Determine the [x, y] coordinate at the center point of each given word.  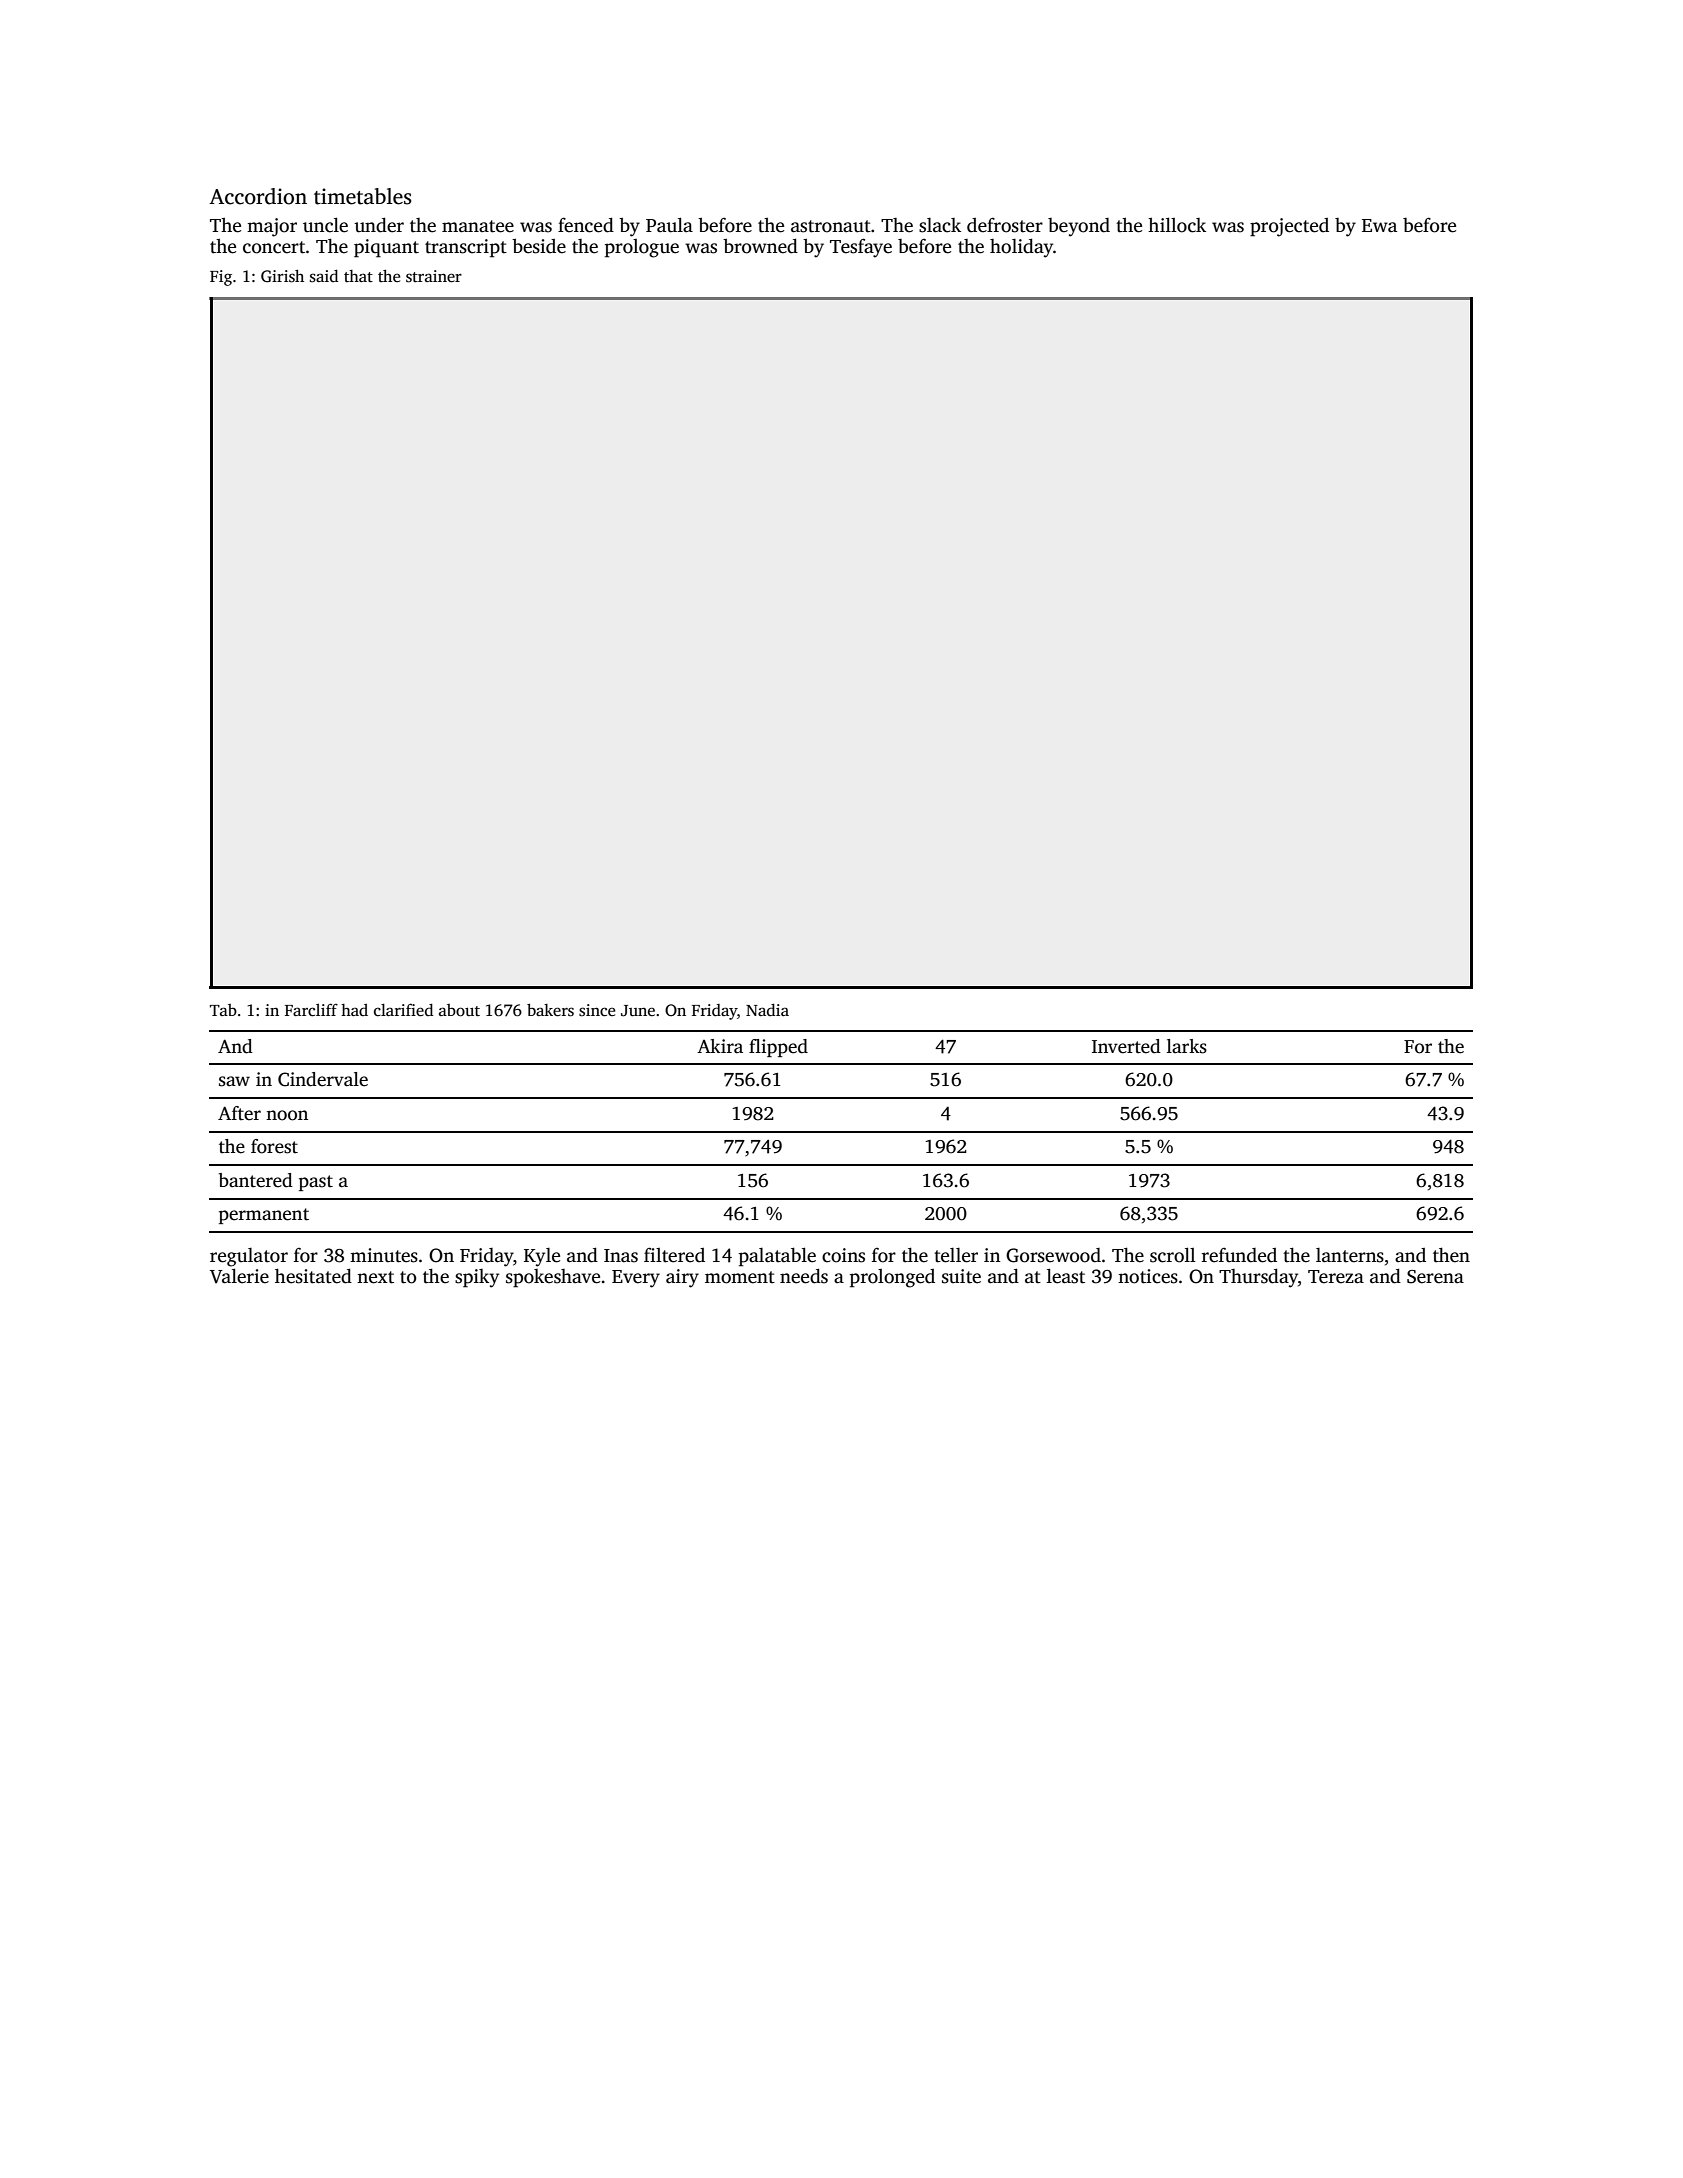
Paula [669, 225]
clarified [403, 1010]
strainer [434, 276]
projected [1289, 227]
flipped [778, 1048]
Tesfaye [861, 248]
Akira [720, 1046]
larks [1187, 1046]
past [316, 1183]
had [354, 1010]
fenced [586, 225]
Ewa [1379, 225]
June [638, 1011]
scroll [1173, 1255]
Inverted [1126, 1046]
